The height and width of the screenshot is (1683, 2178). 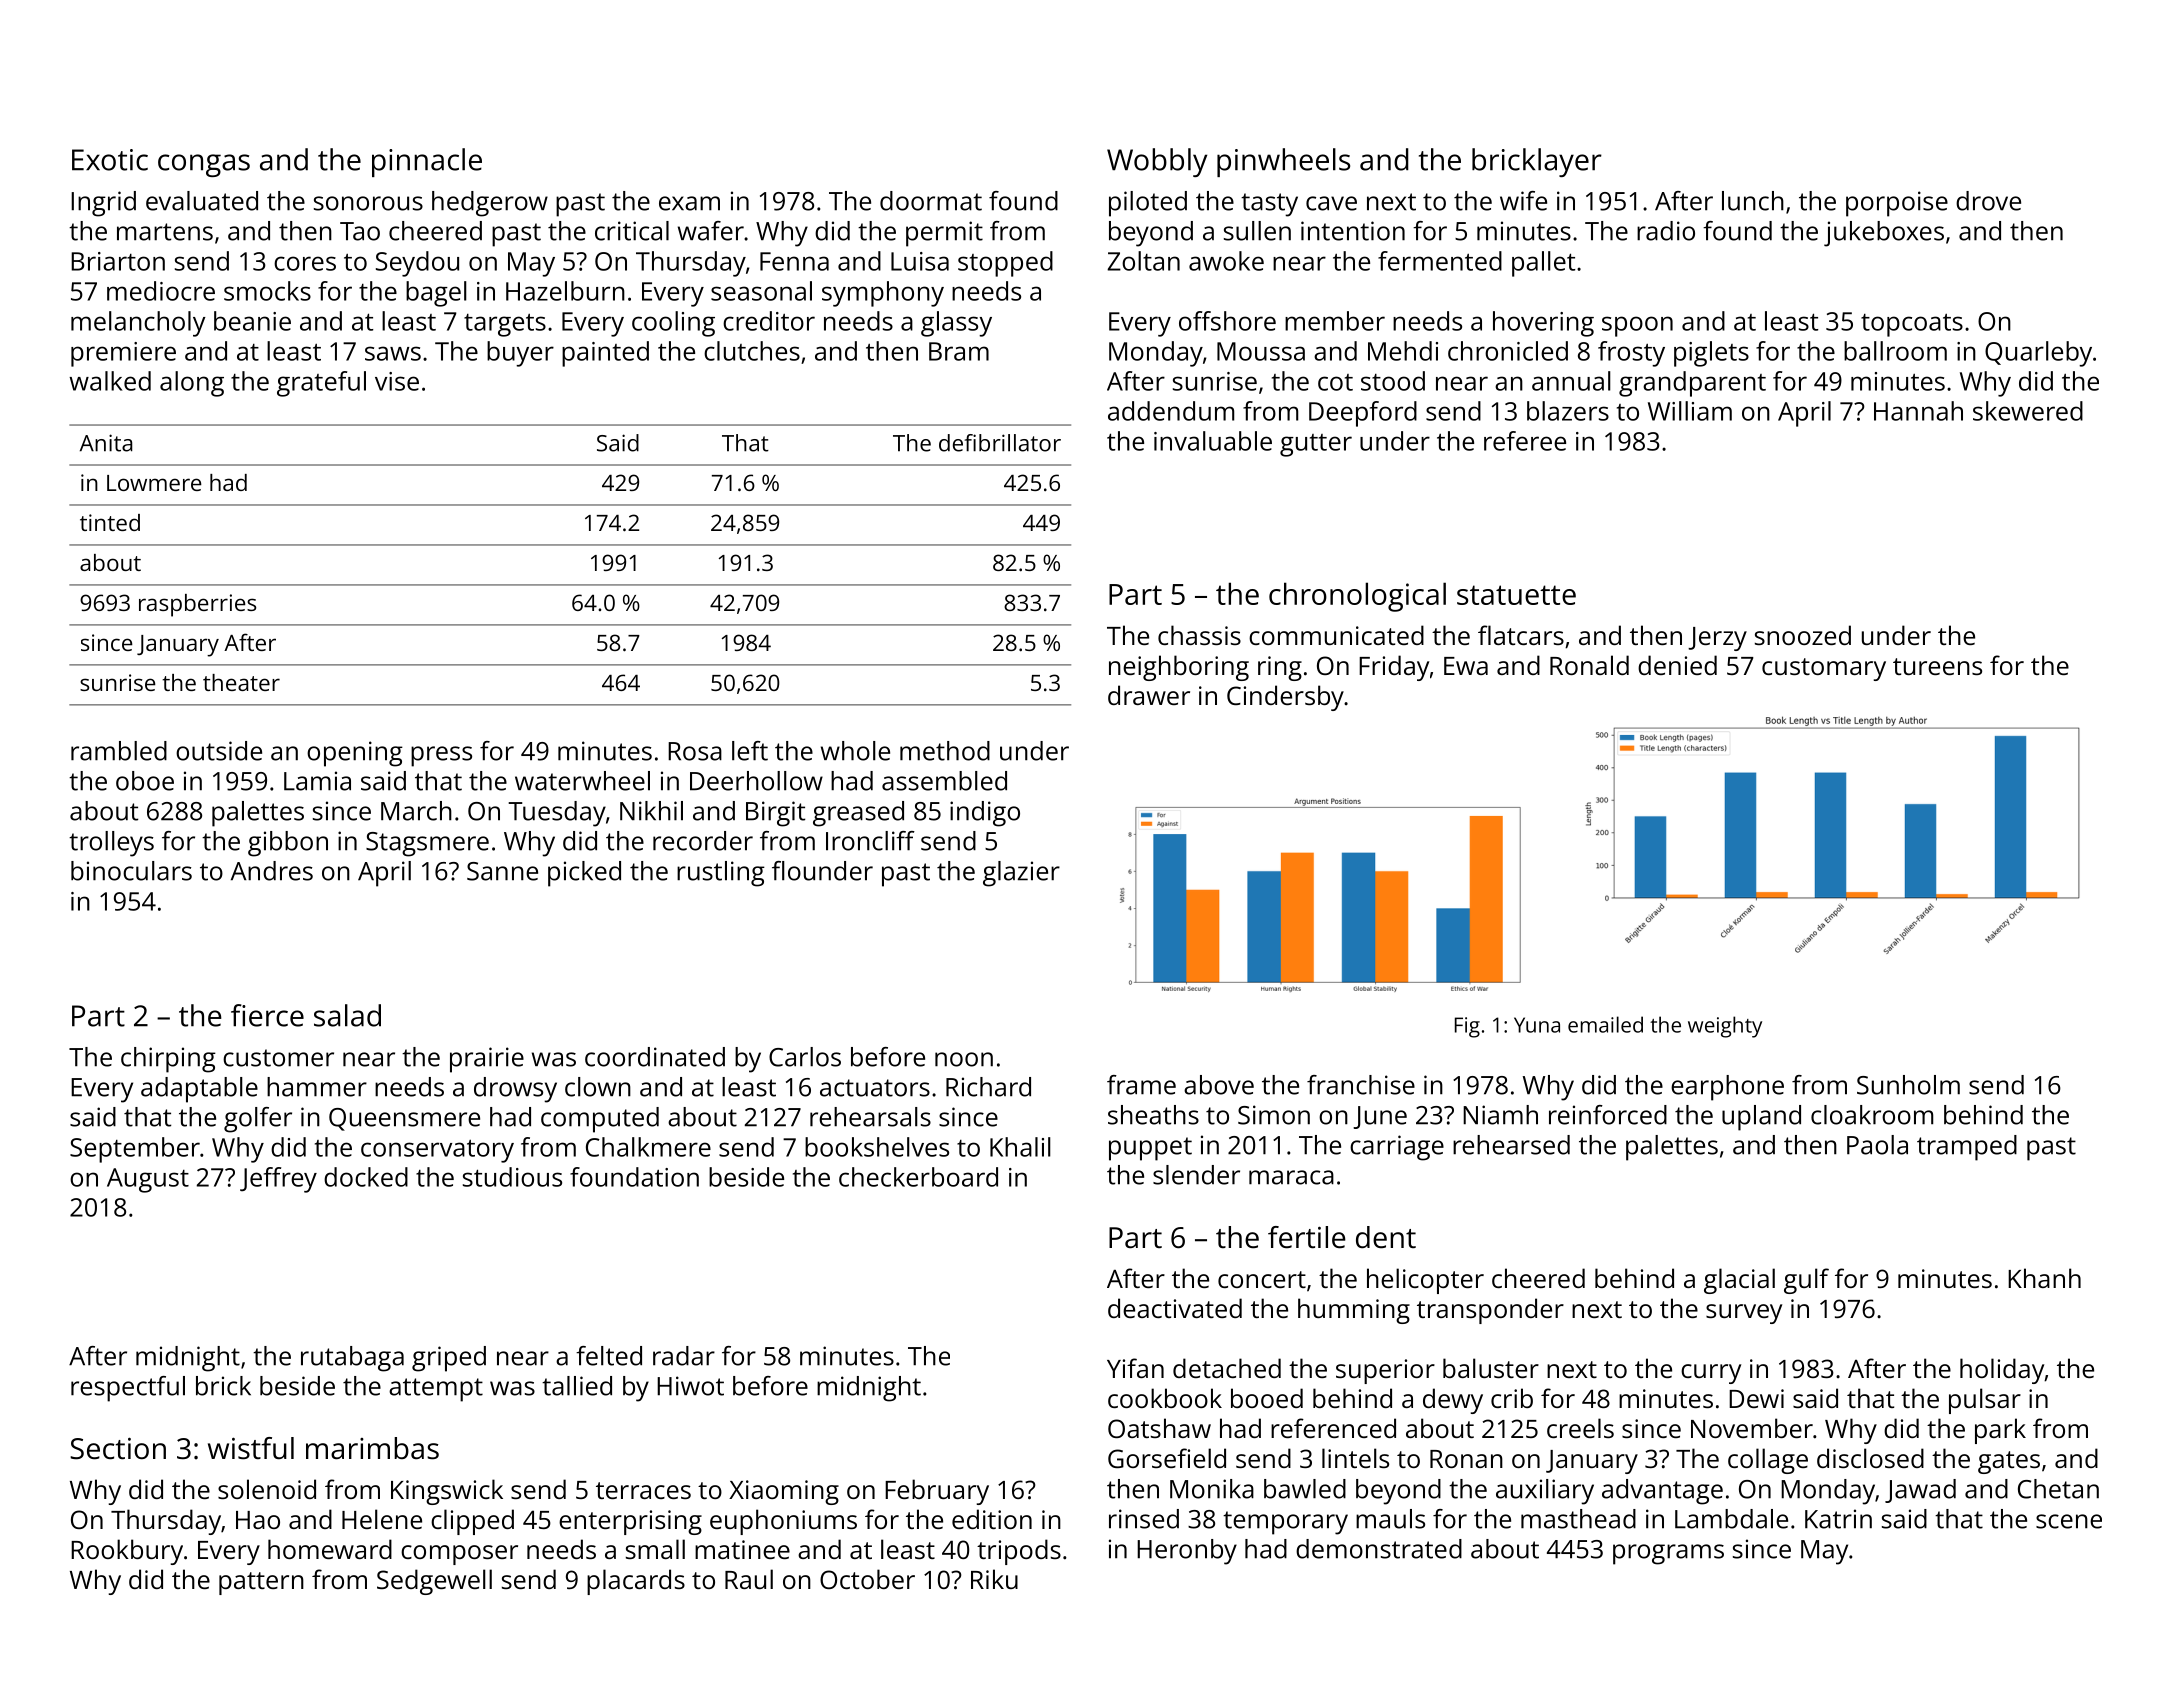 I want to click on docked, so click(x=366, y=1177).
